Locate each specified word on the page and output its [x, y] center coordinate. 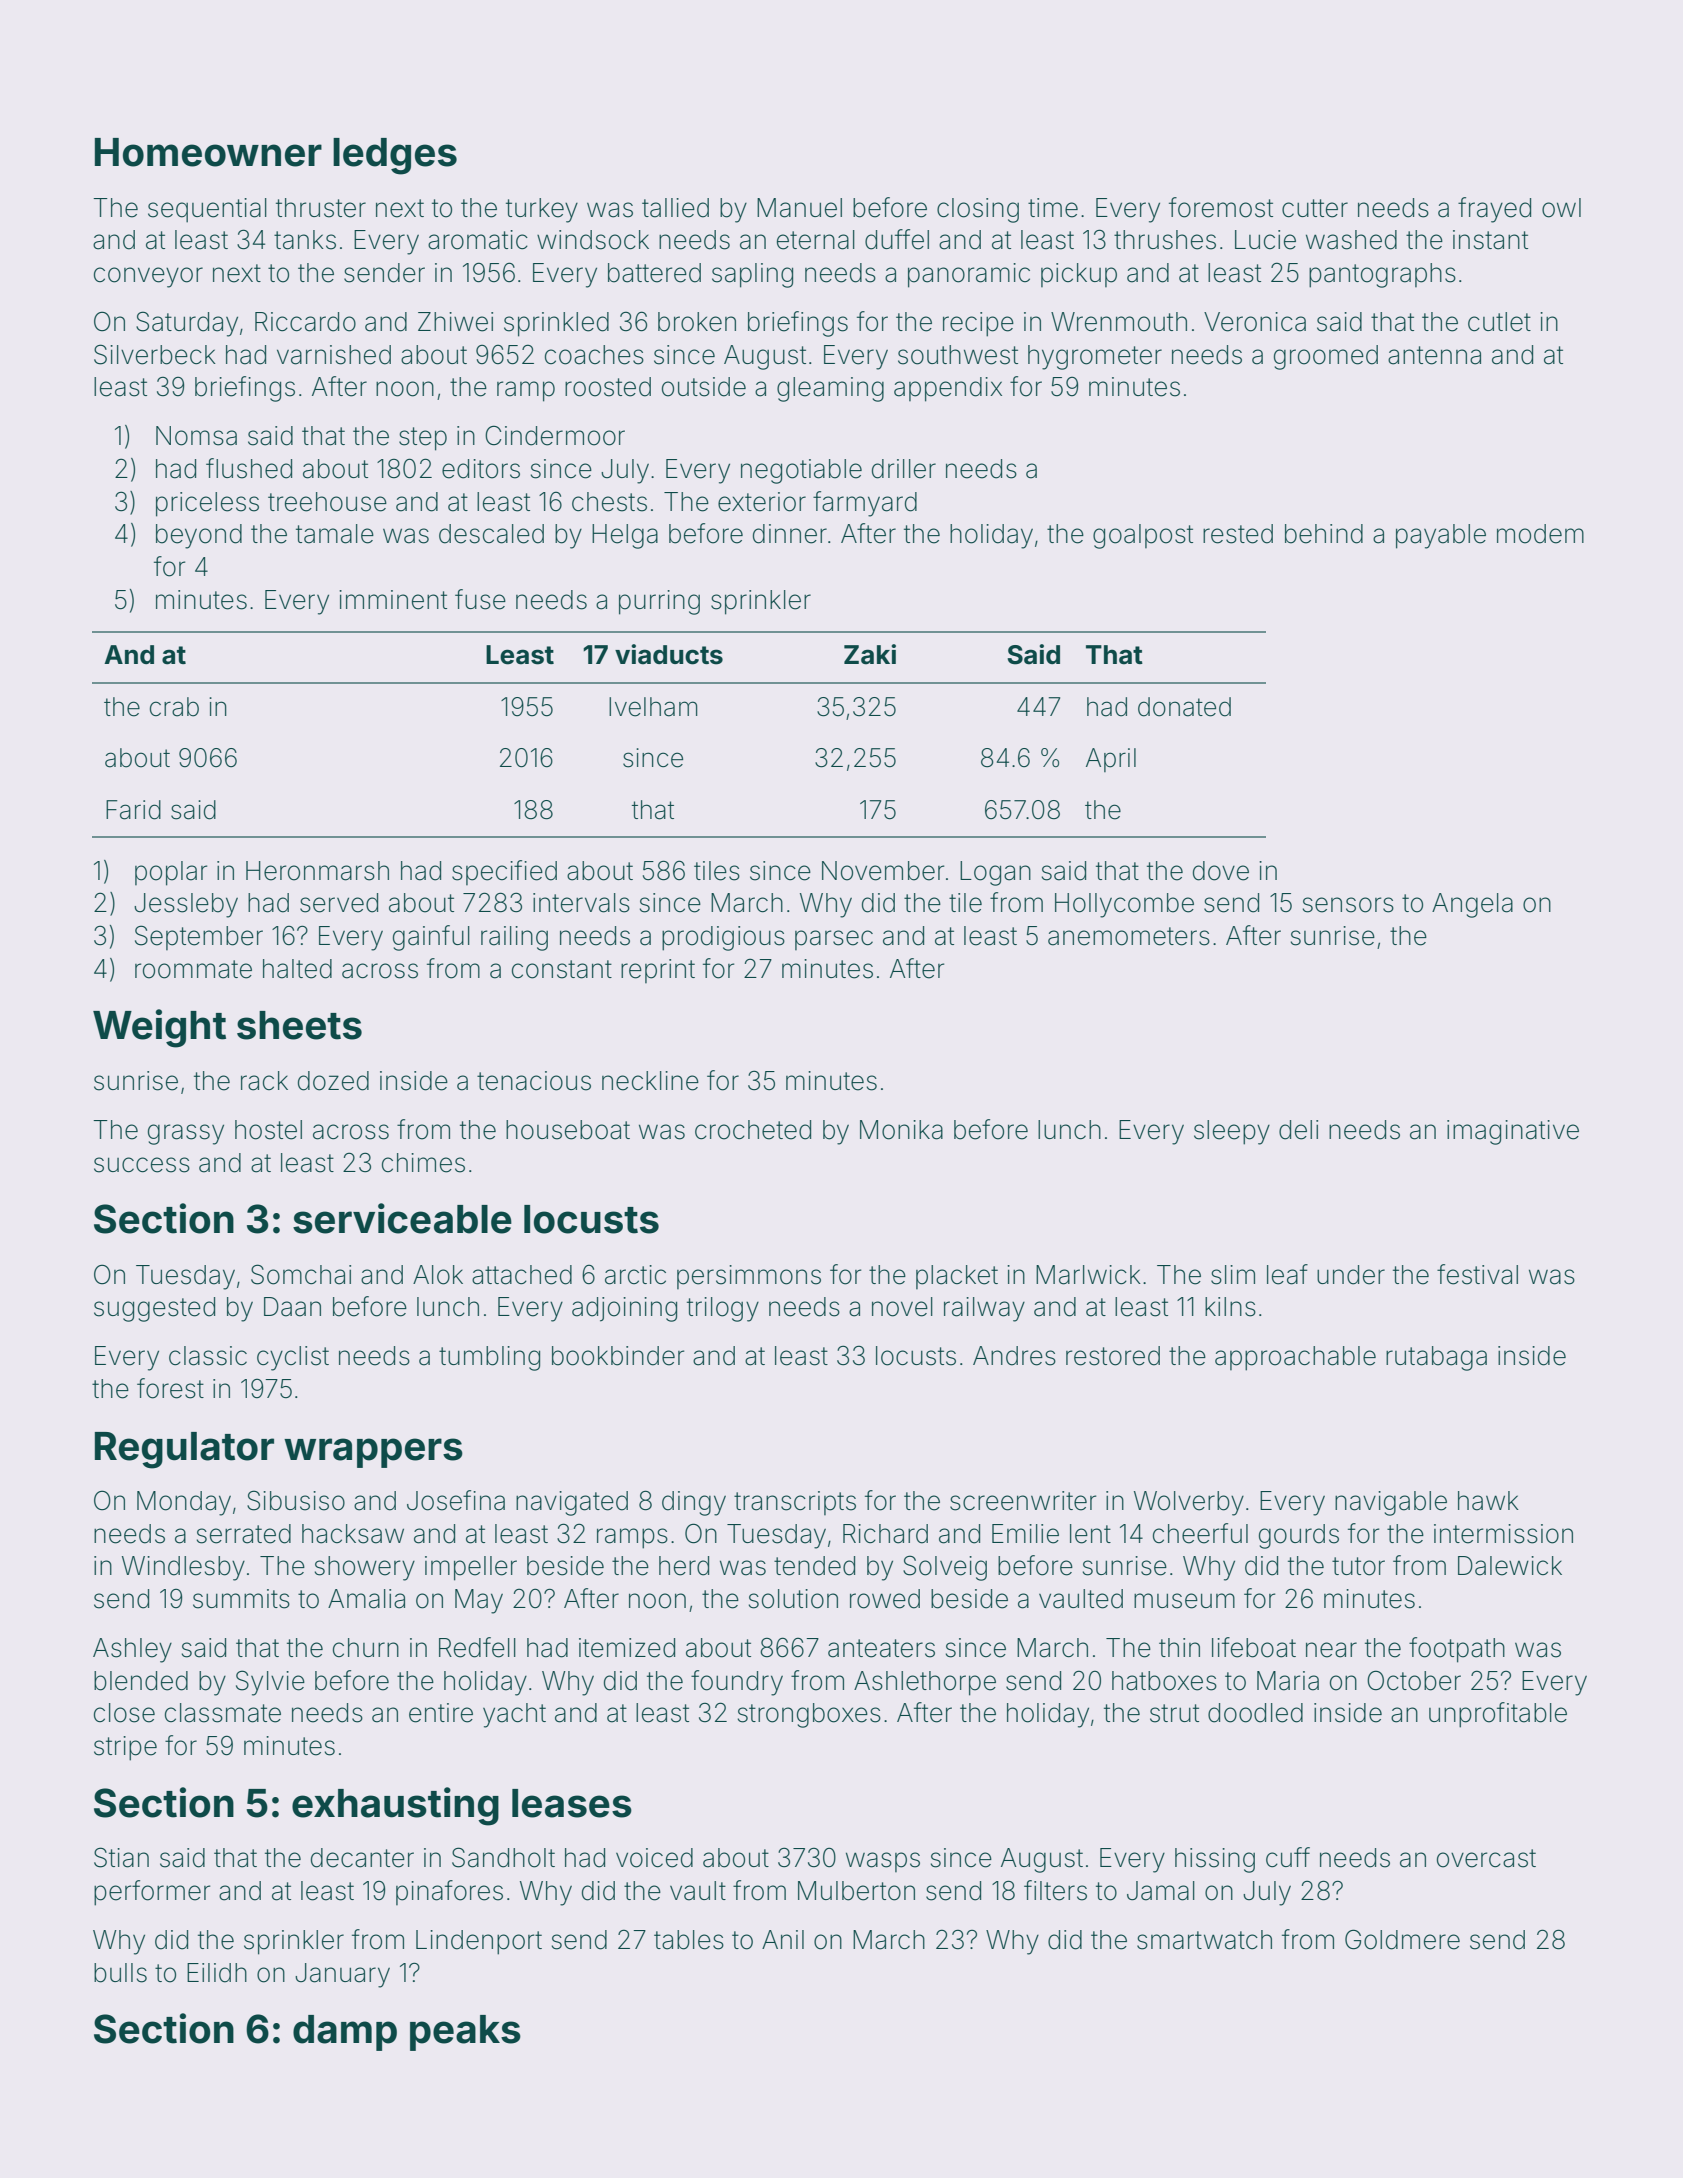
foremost [1221, 207]
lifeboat [1254, 1647]
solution [793, 1599]
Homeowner [208, 152]
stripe [125, 1748]
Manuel [799, 208]
